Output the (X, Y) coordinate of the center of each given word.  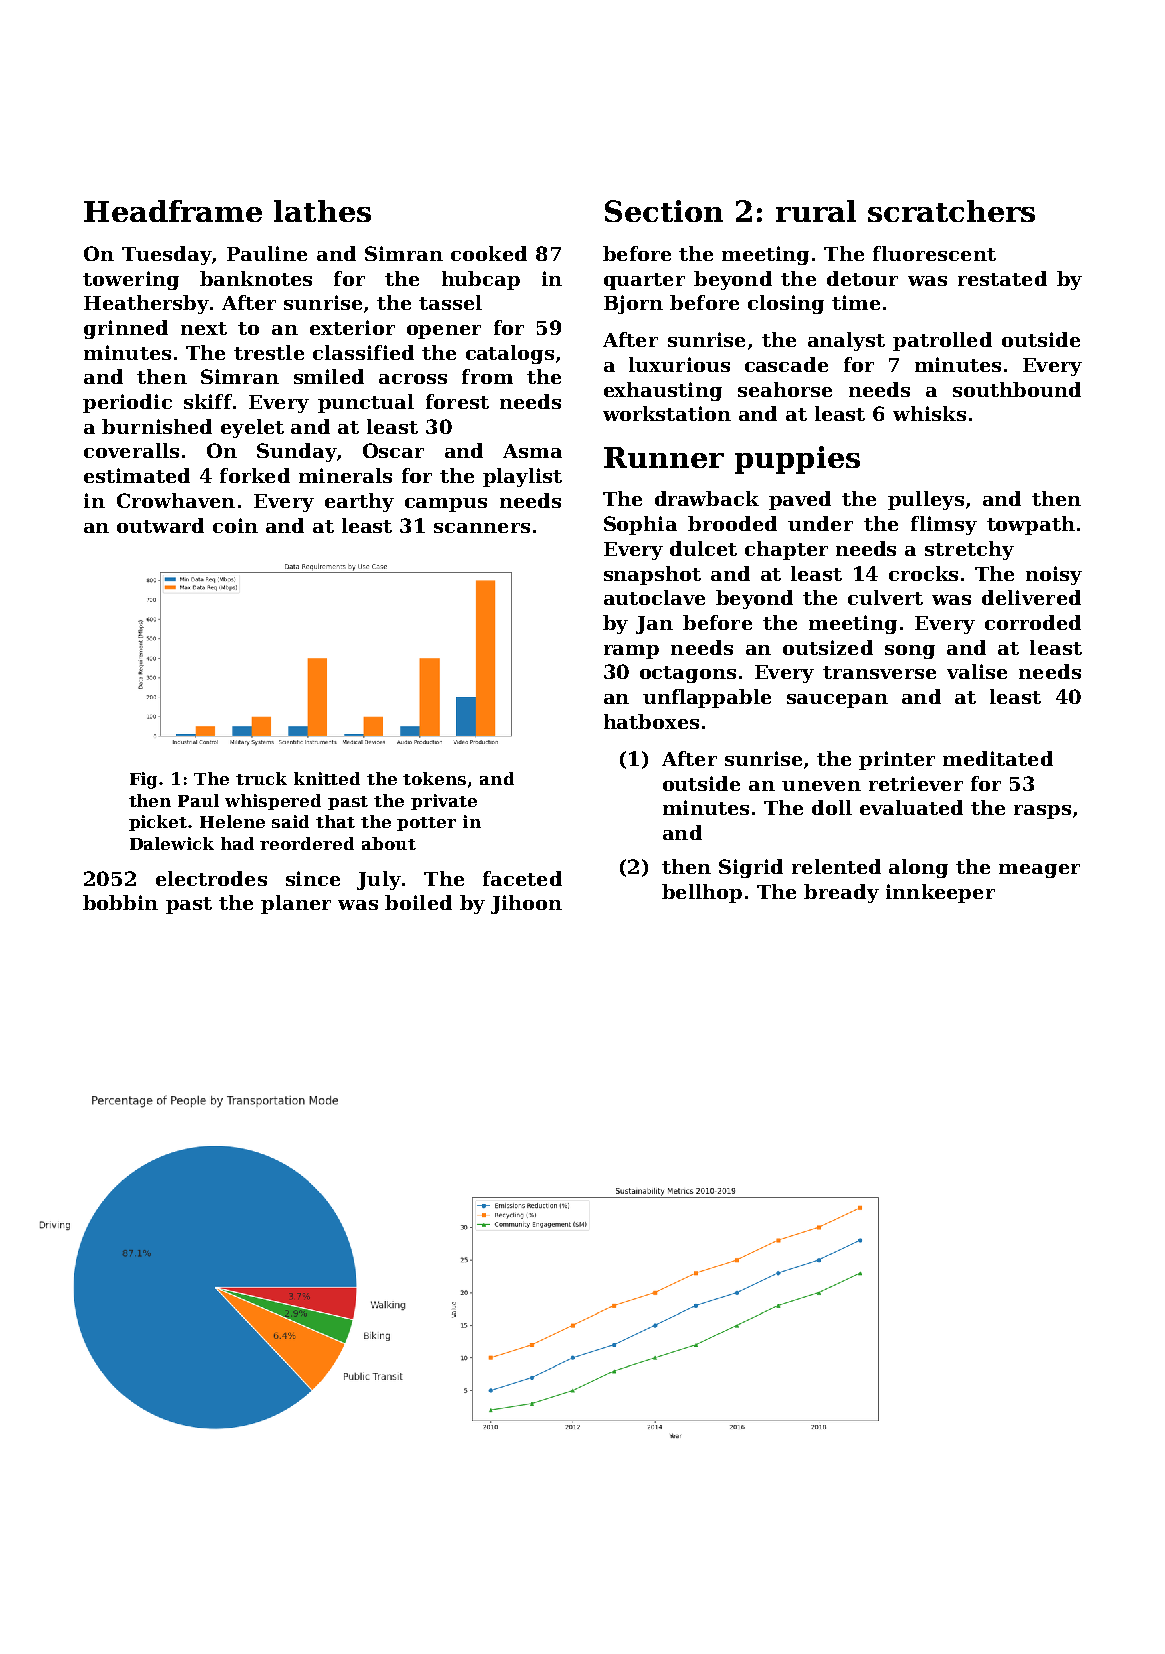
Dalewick (172, 843)
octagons (688, 674)
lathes (322, 211)
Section (664, 211)
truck (261, 778)
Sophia (640, 525)
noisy (1054, 575)
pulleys (926, 500)
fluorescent (934, 253)
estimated (137, 475)
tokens (434, 778)
